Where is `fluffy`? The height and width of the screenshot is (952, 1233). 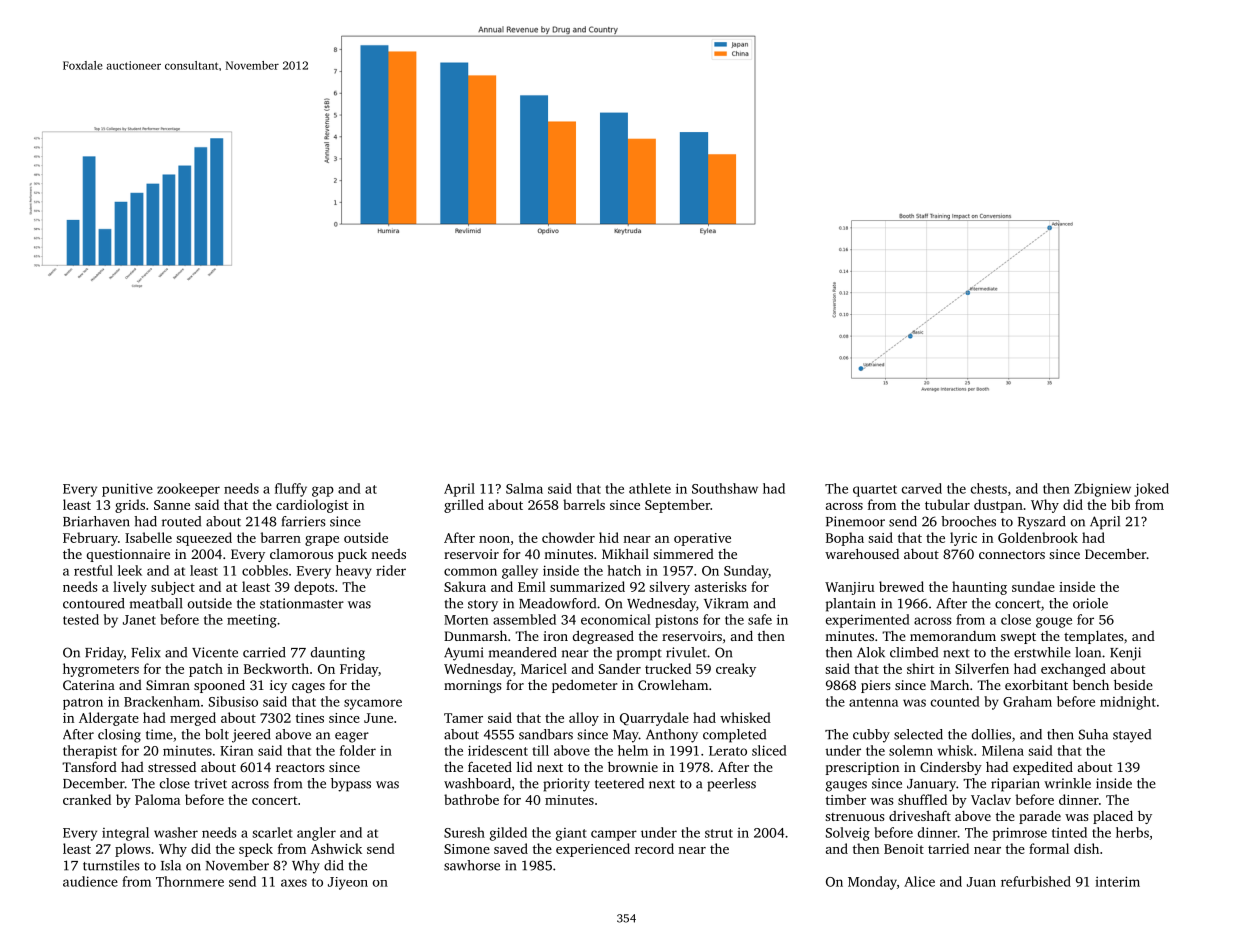 fluffy is located at coordinates (291, 490).
